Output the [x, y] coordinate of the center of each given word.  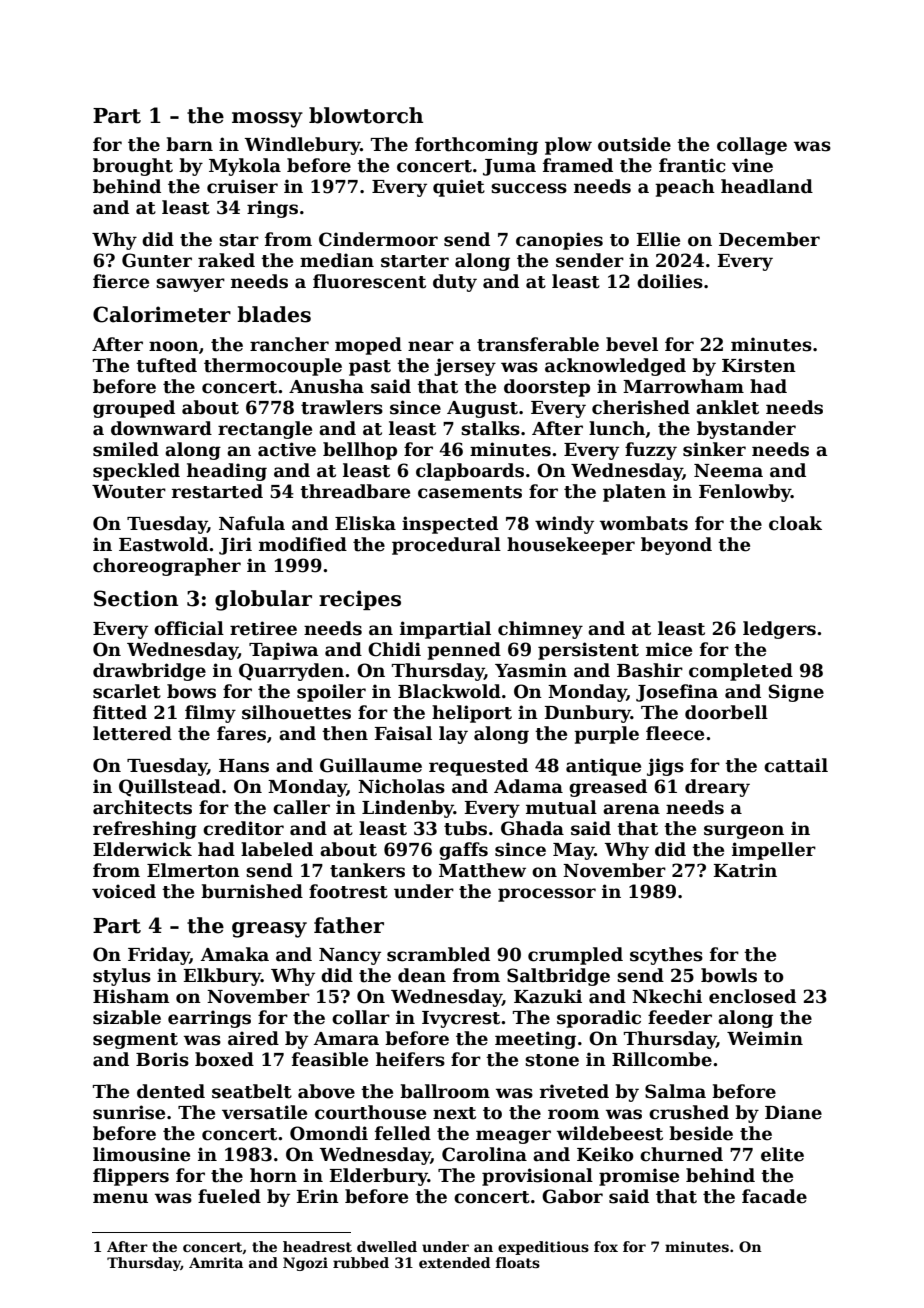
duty [455, 283]
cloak [795, 523]
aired [253, 1038]
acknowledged [615, 367]
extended [454, 1262]
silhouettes [296, 712]
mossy [267, 120]
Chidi [394, 649]
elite [782, 1154]
